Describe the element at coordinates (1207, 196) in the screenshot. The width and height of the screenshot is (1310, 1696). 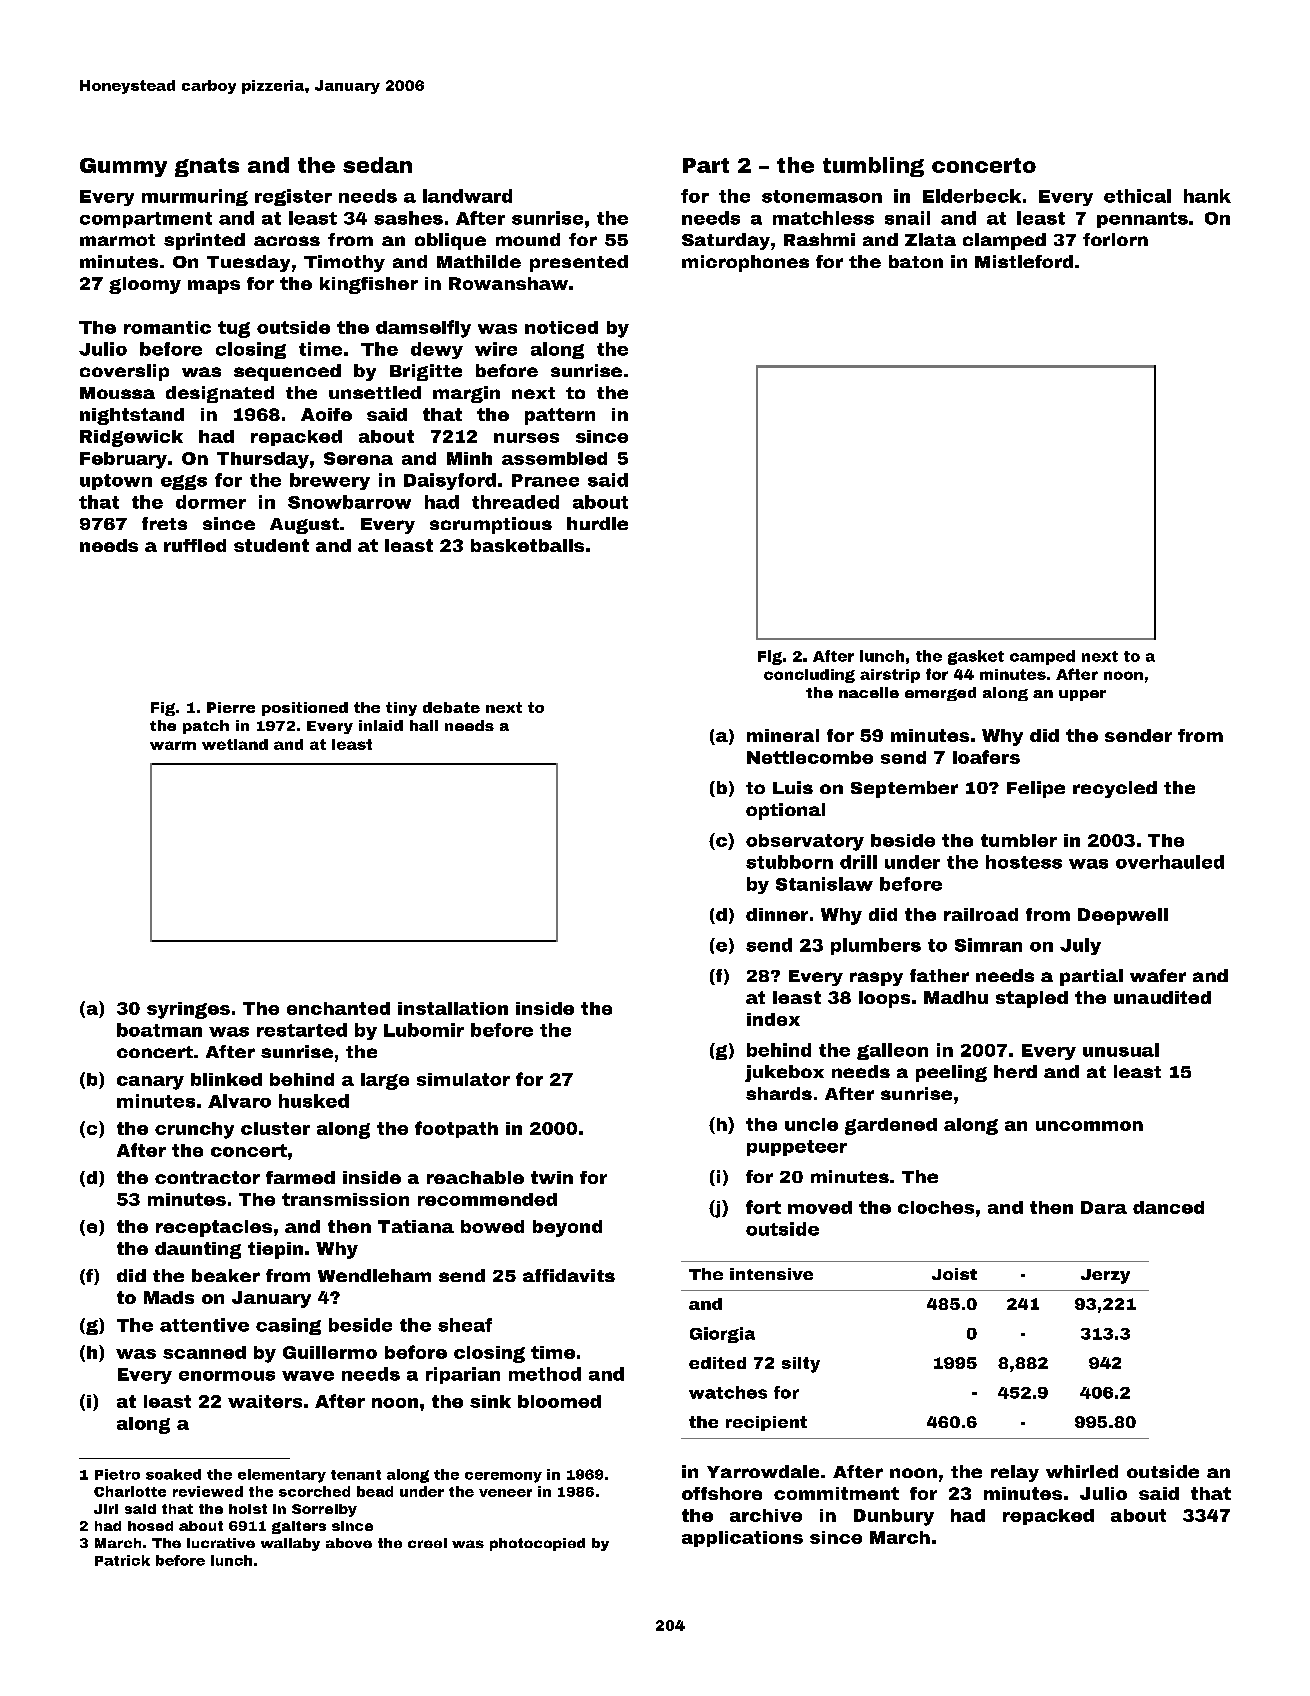
I see `hank` at that location.
